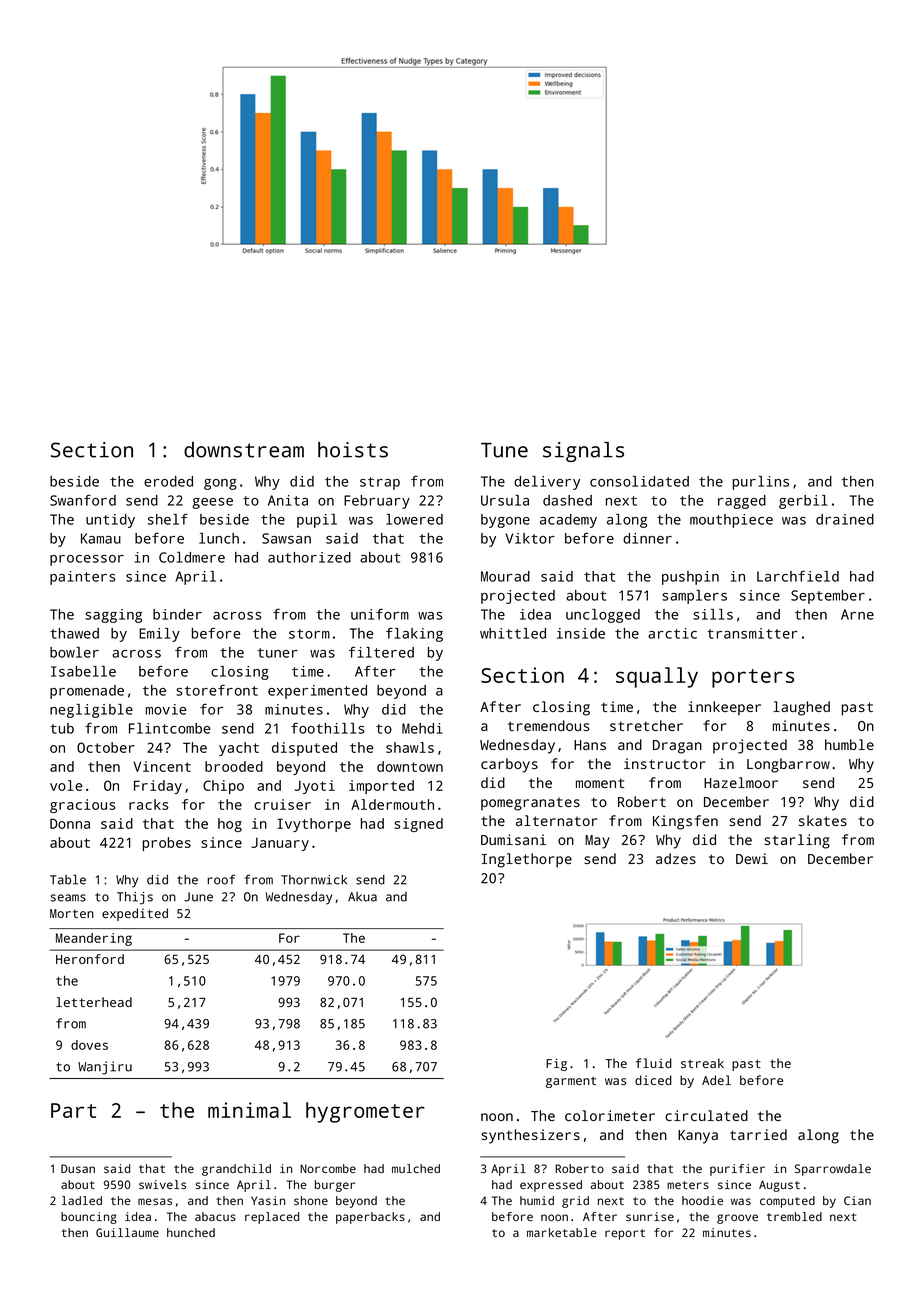 This image has width=924, height=1308. Describe the element at coordinates (801, 708) in the image. I see `laughed` at that location.
